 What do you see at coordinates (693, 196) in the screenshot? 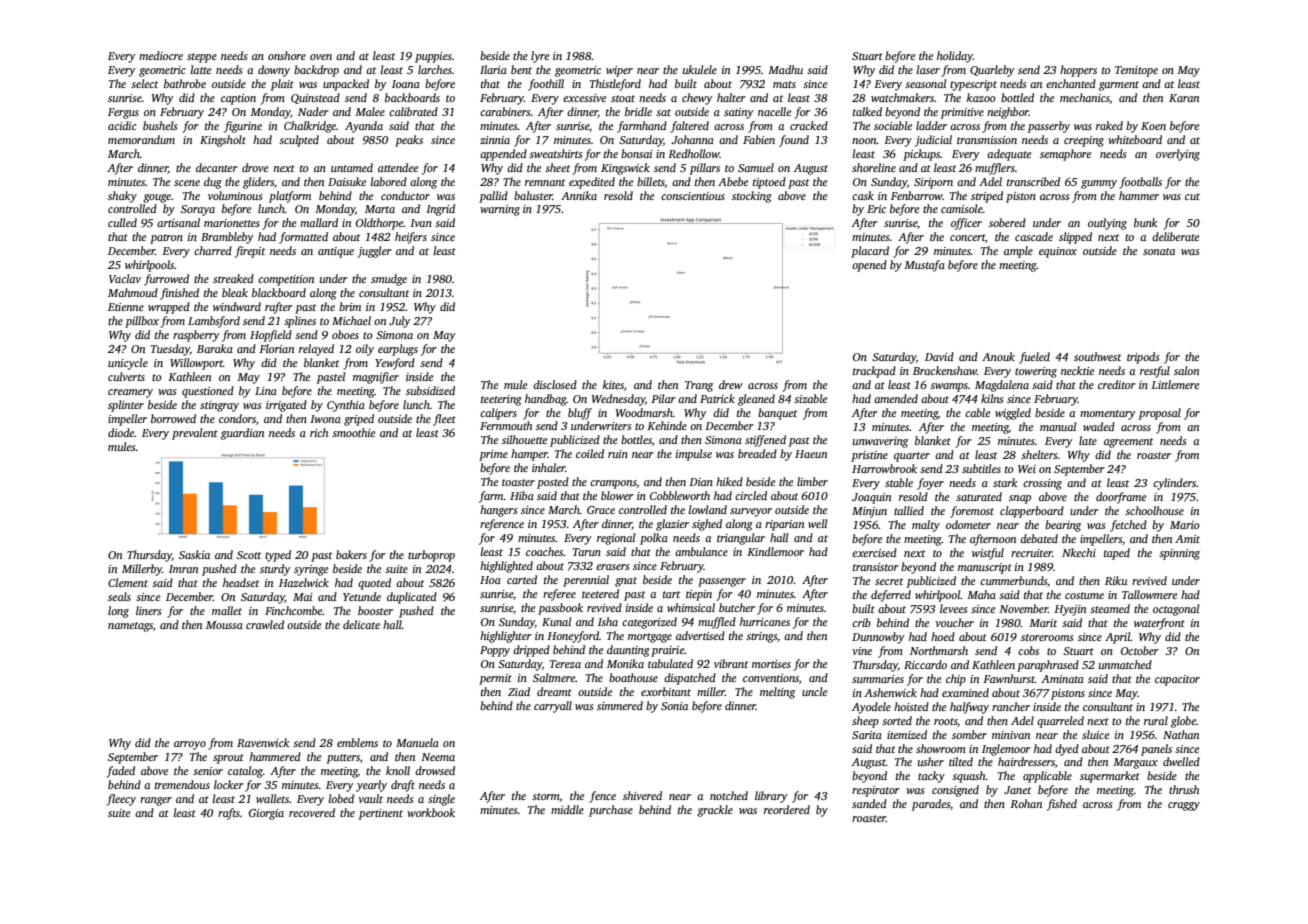
I see `conscientious` at bounding box center [693, 196].
